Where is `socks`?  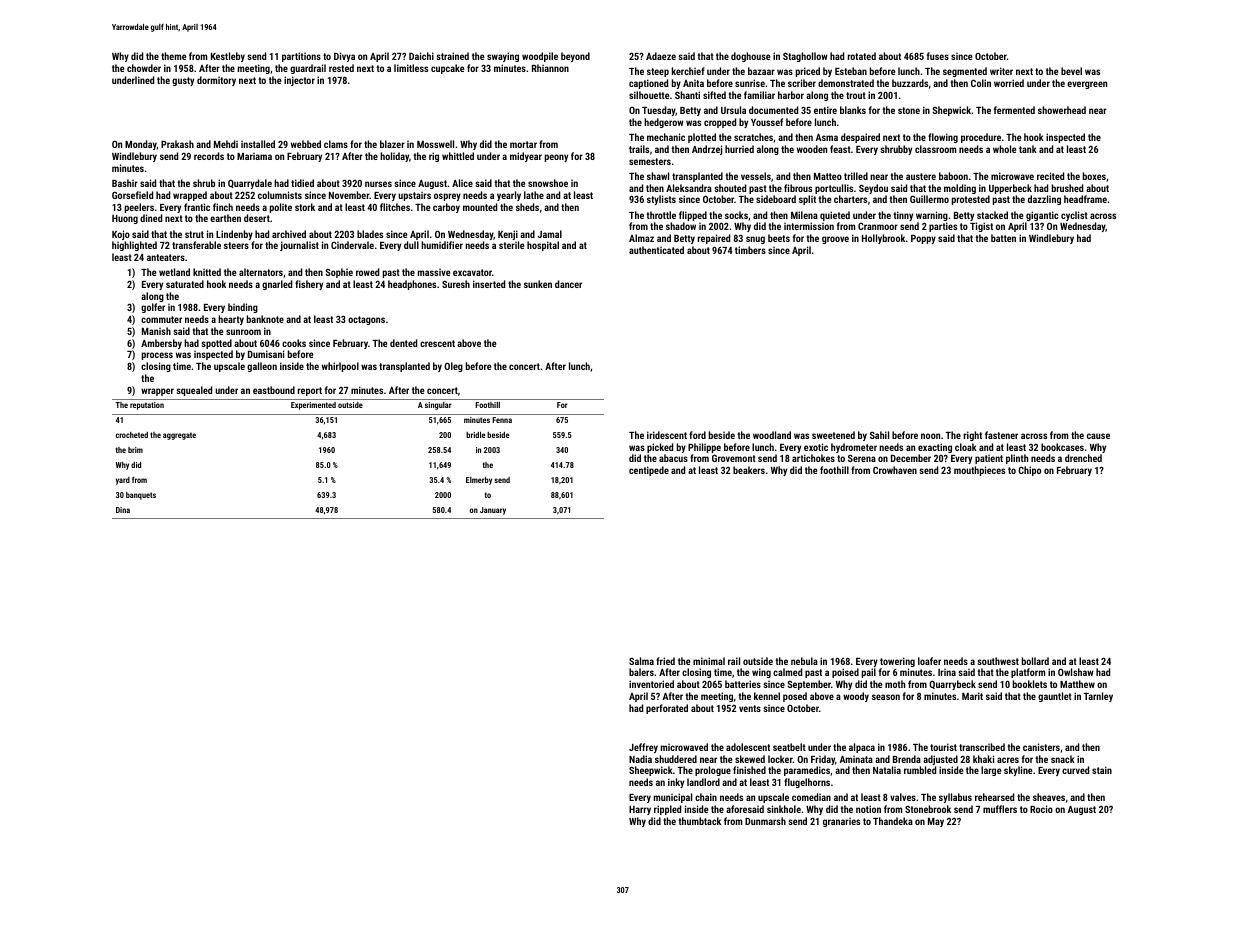
socks is located at coordinates (736, 215).
